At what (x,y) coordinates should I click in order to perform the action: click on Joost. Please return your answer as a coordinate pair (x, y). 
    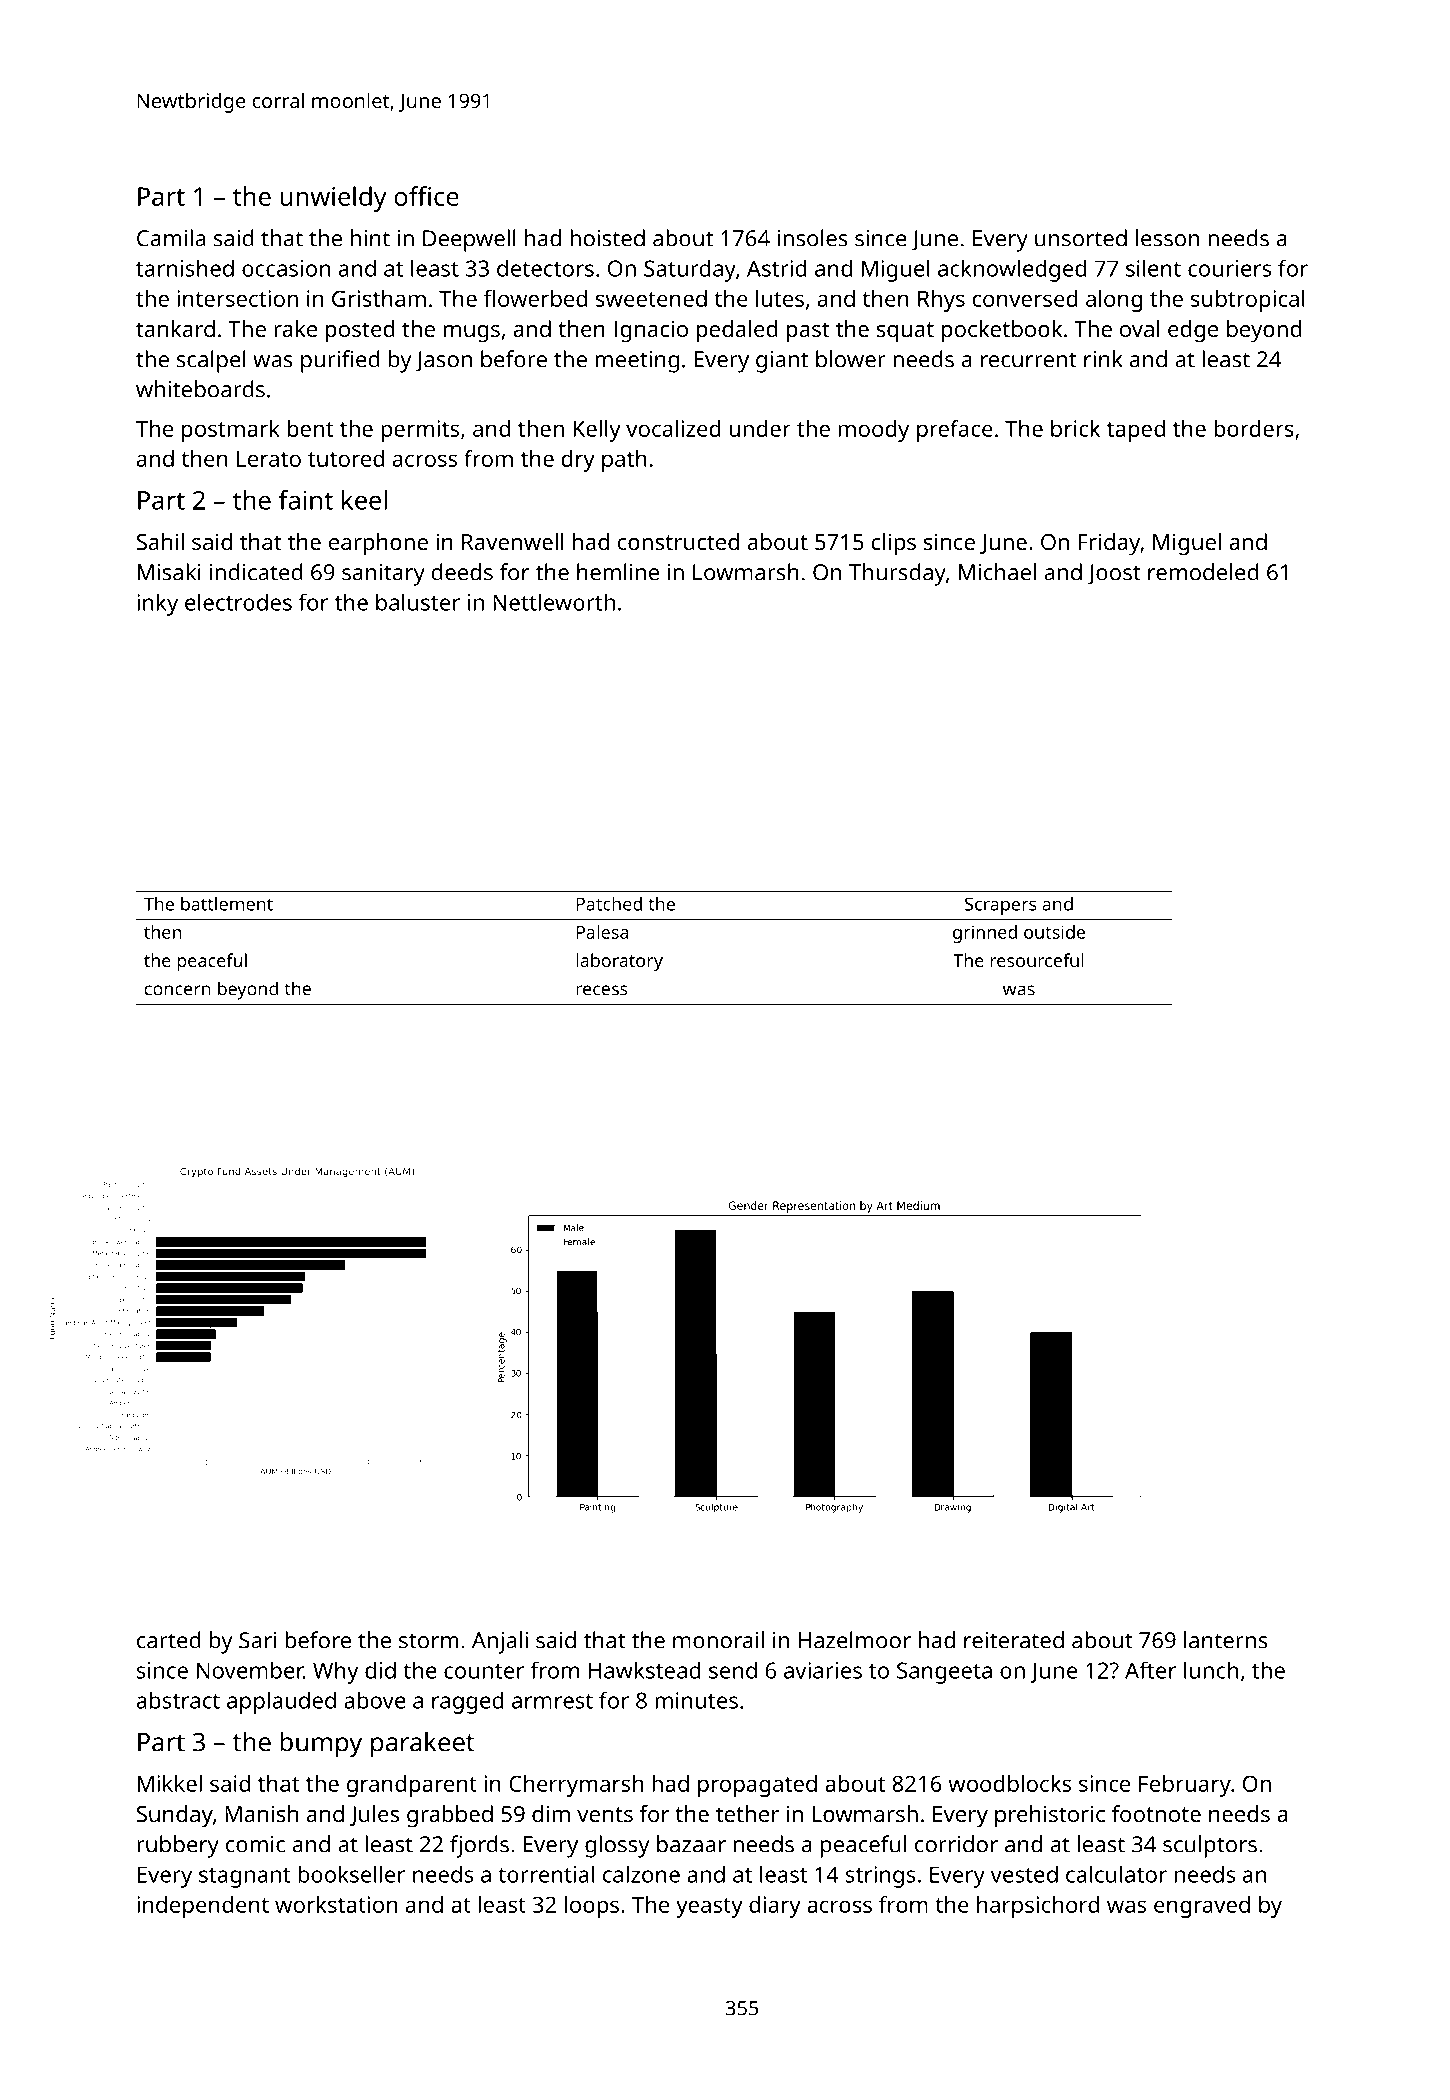
    Looking at the image, I should click on (1114, 574).
